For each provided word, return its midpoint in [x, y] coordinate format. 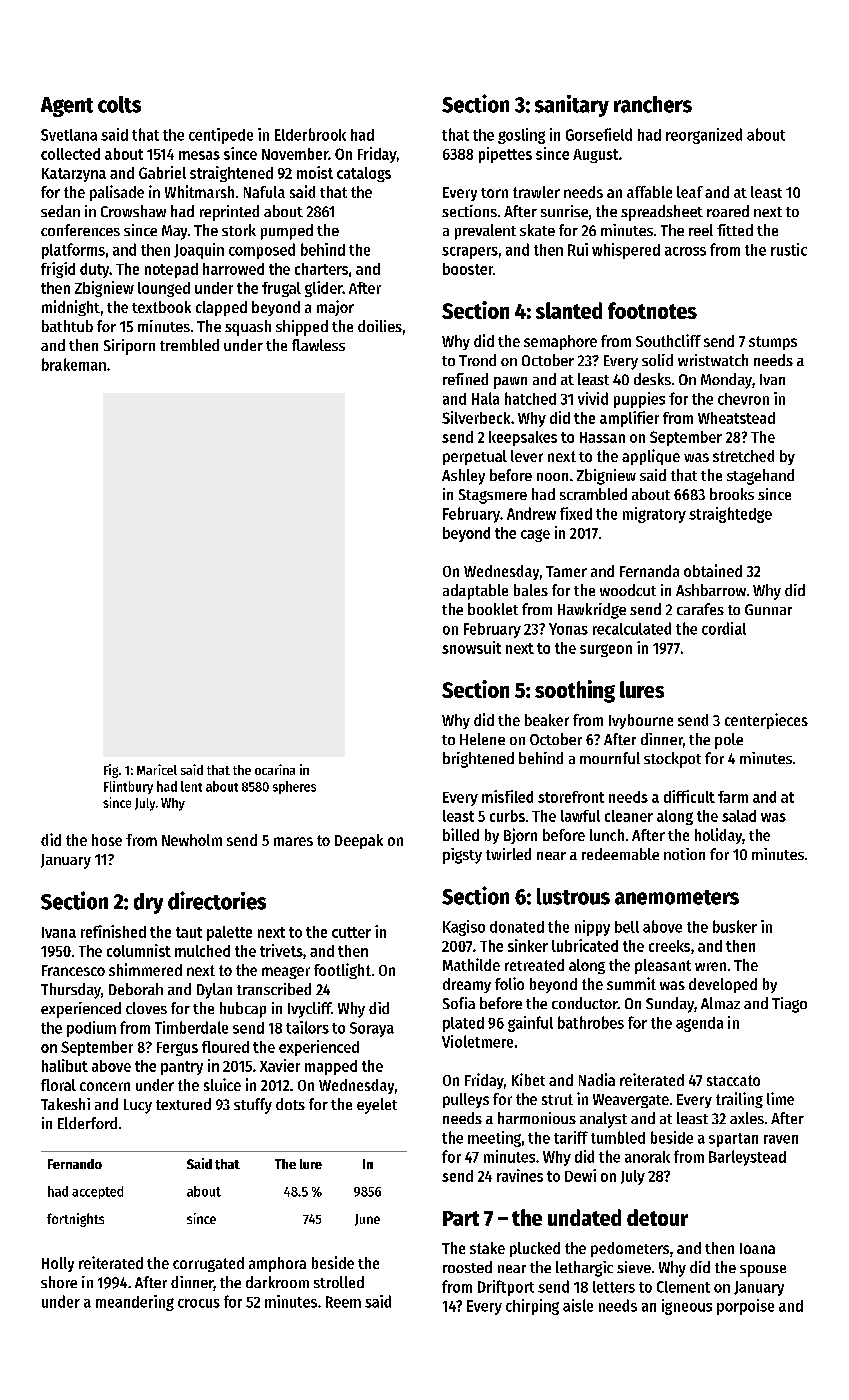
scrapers [470, 253]
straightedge [730, 515]
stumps [773, 343]
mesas [199, 155]
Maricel [157, 769]
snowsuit [471, 647]
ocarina [275, 769]
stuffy [253, 1106]
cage [535, 535]
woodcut [628, 590]
